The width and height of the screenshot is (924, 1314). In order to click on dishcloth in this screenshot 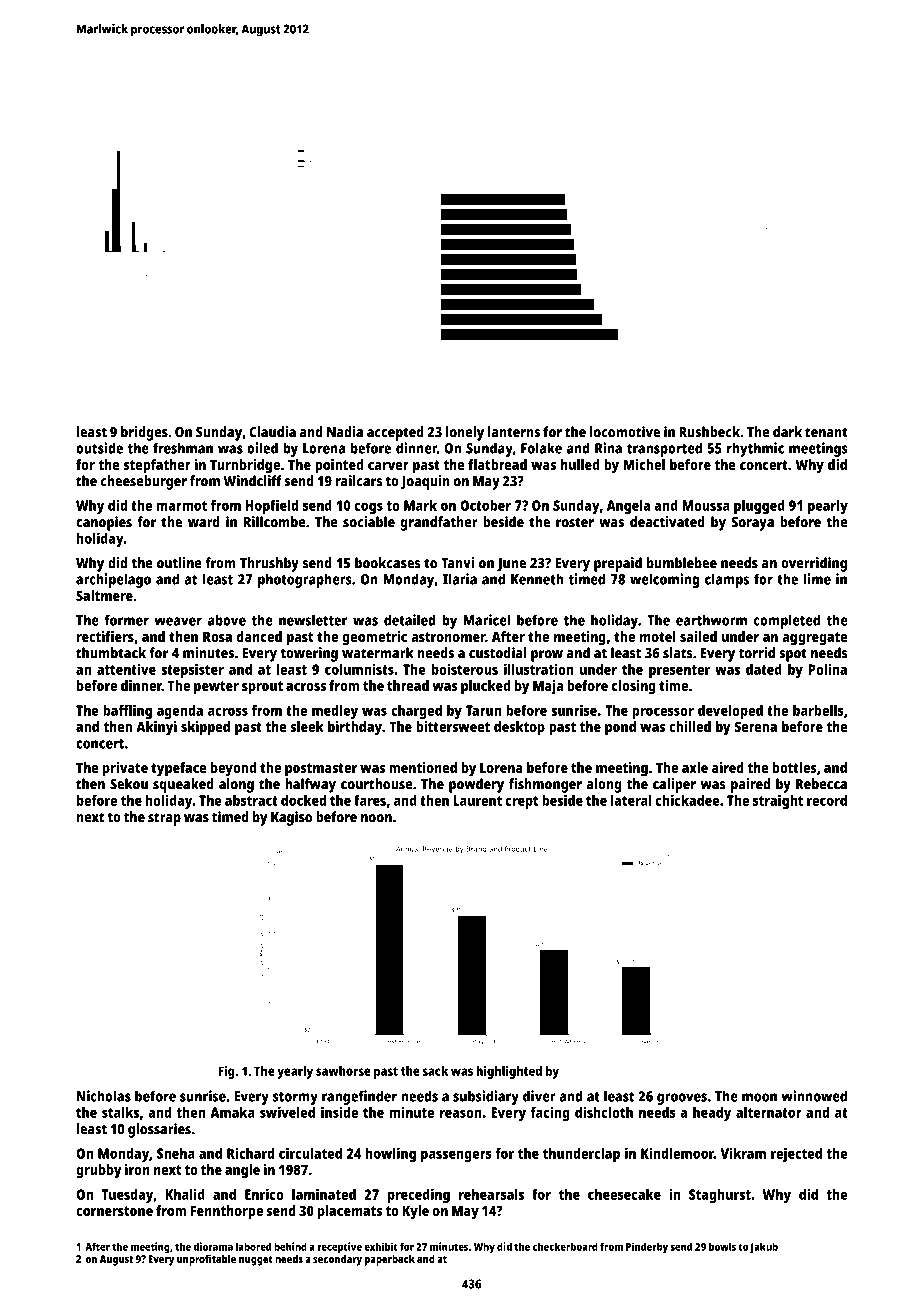, I will do `click(604, 1112)`.
